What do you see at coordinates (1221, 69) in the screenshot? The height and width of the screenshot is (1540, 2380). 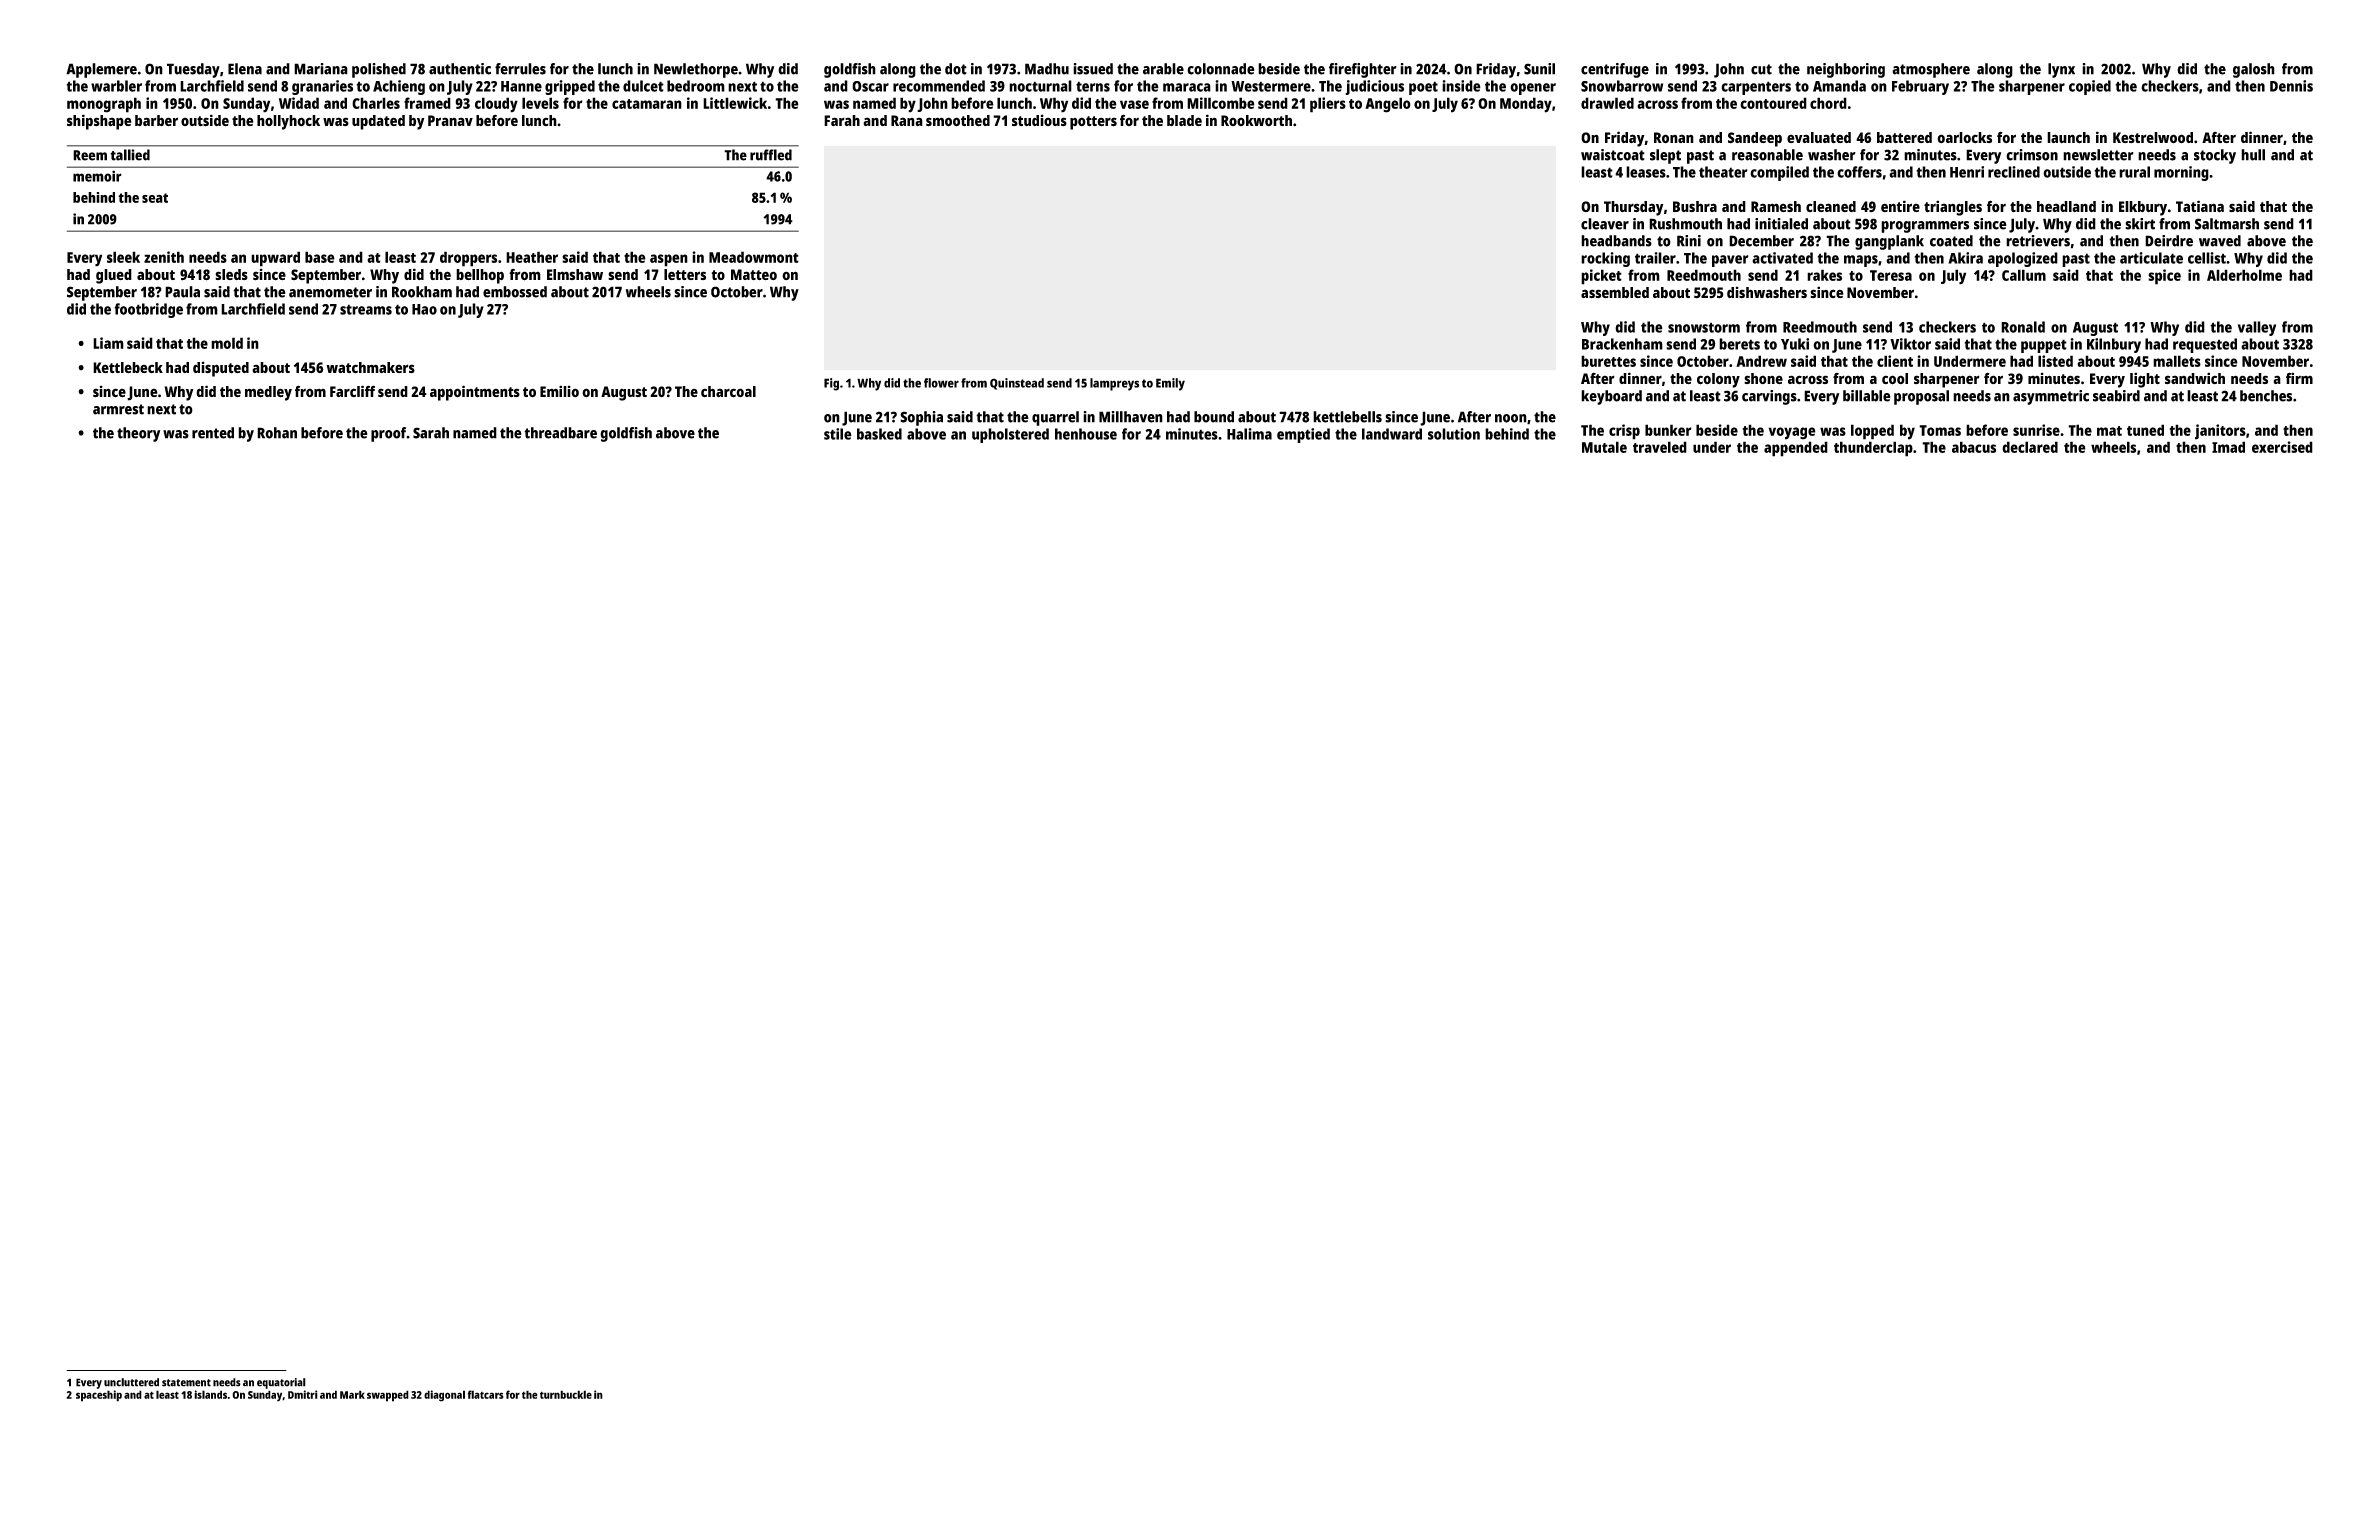 I see `colonnade` at bounding box center [1221, 69].
